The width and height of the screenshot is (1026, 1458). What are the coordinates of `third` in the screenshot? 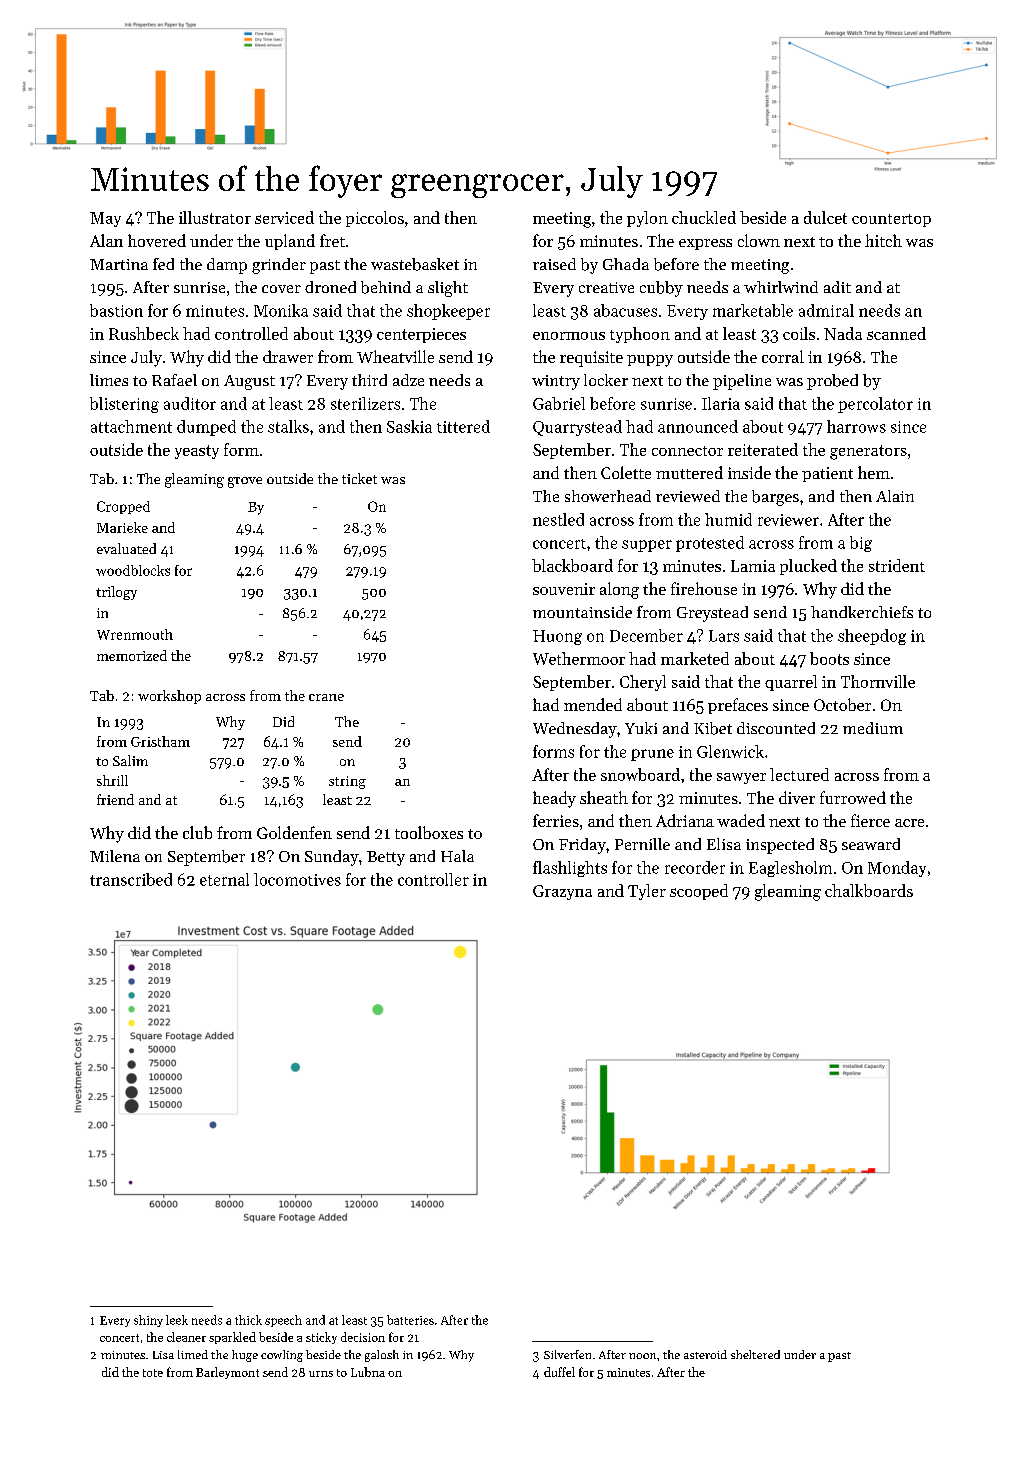 It's located at (369, 380).
